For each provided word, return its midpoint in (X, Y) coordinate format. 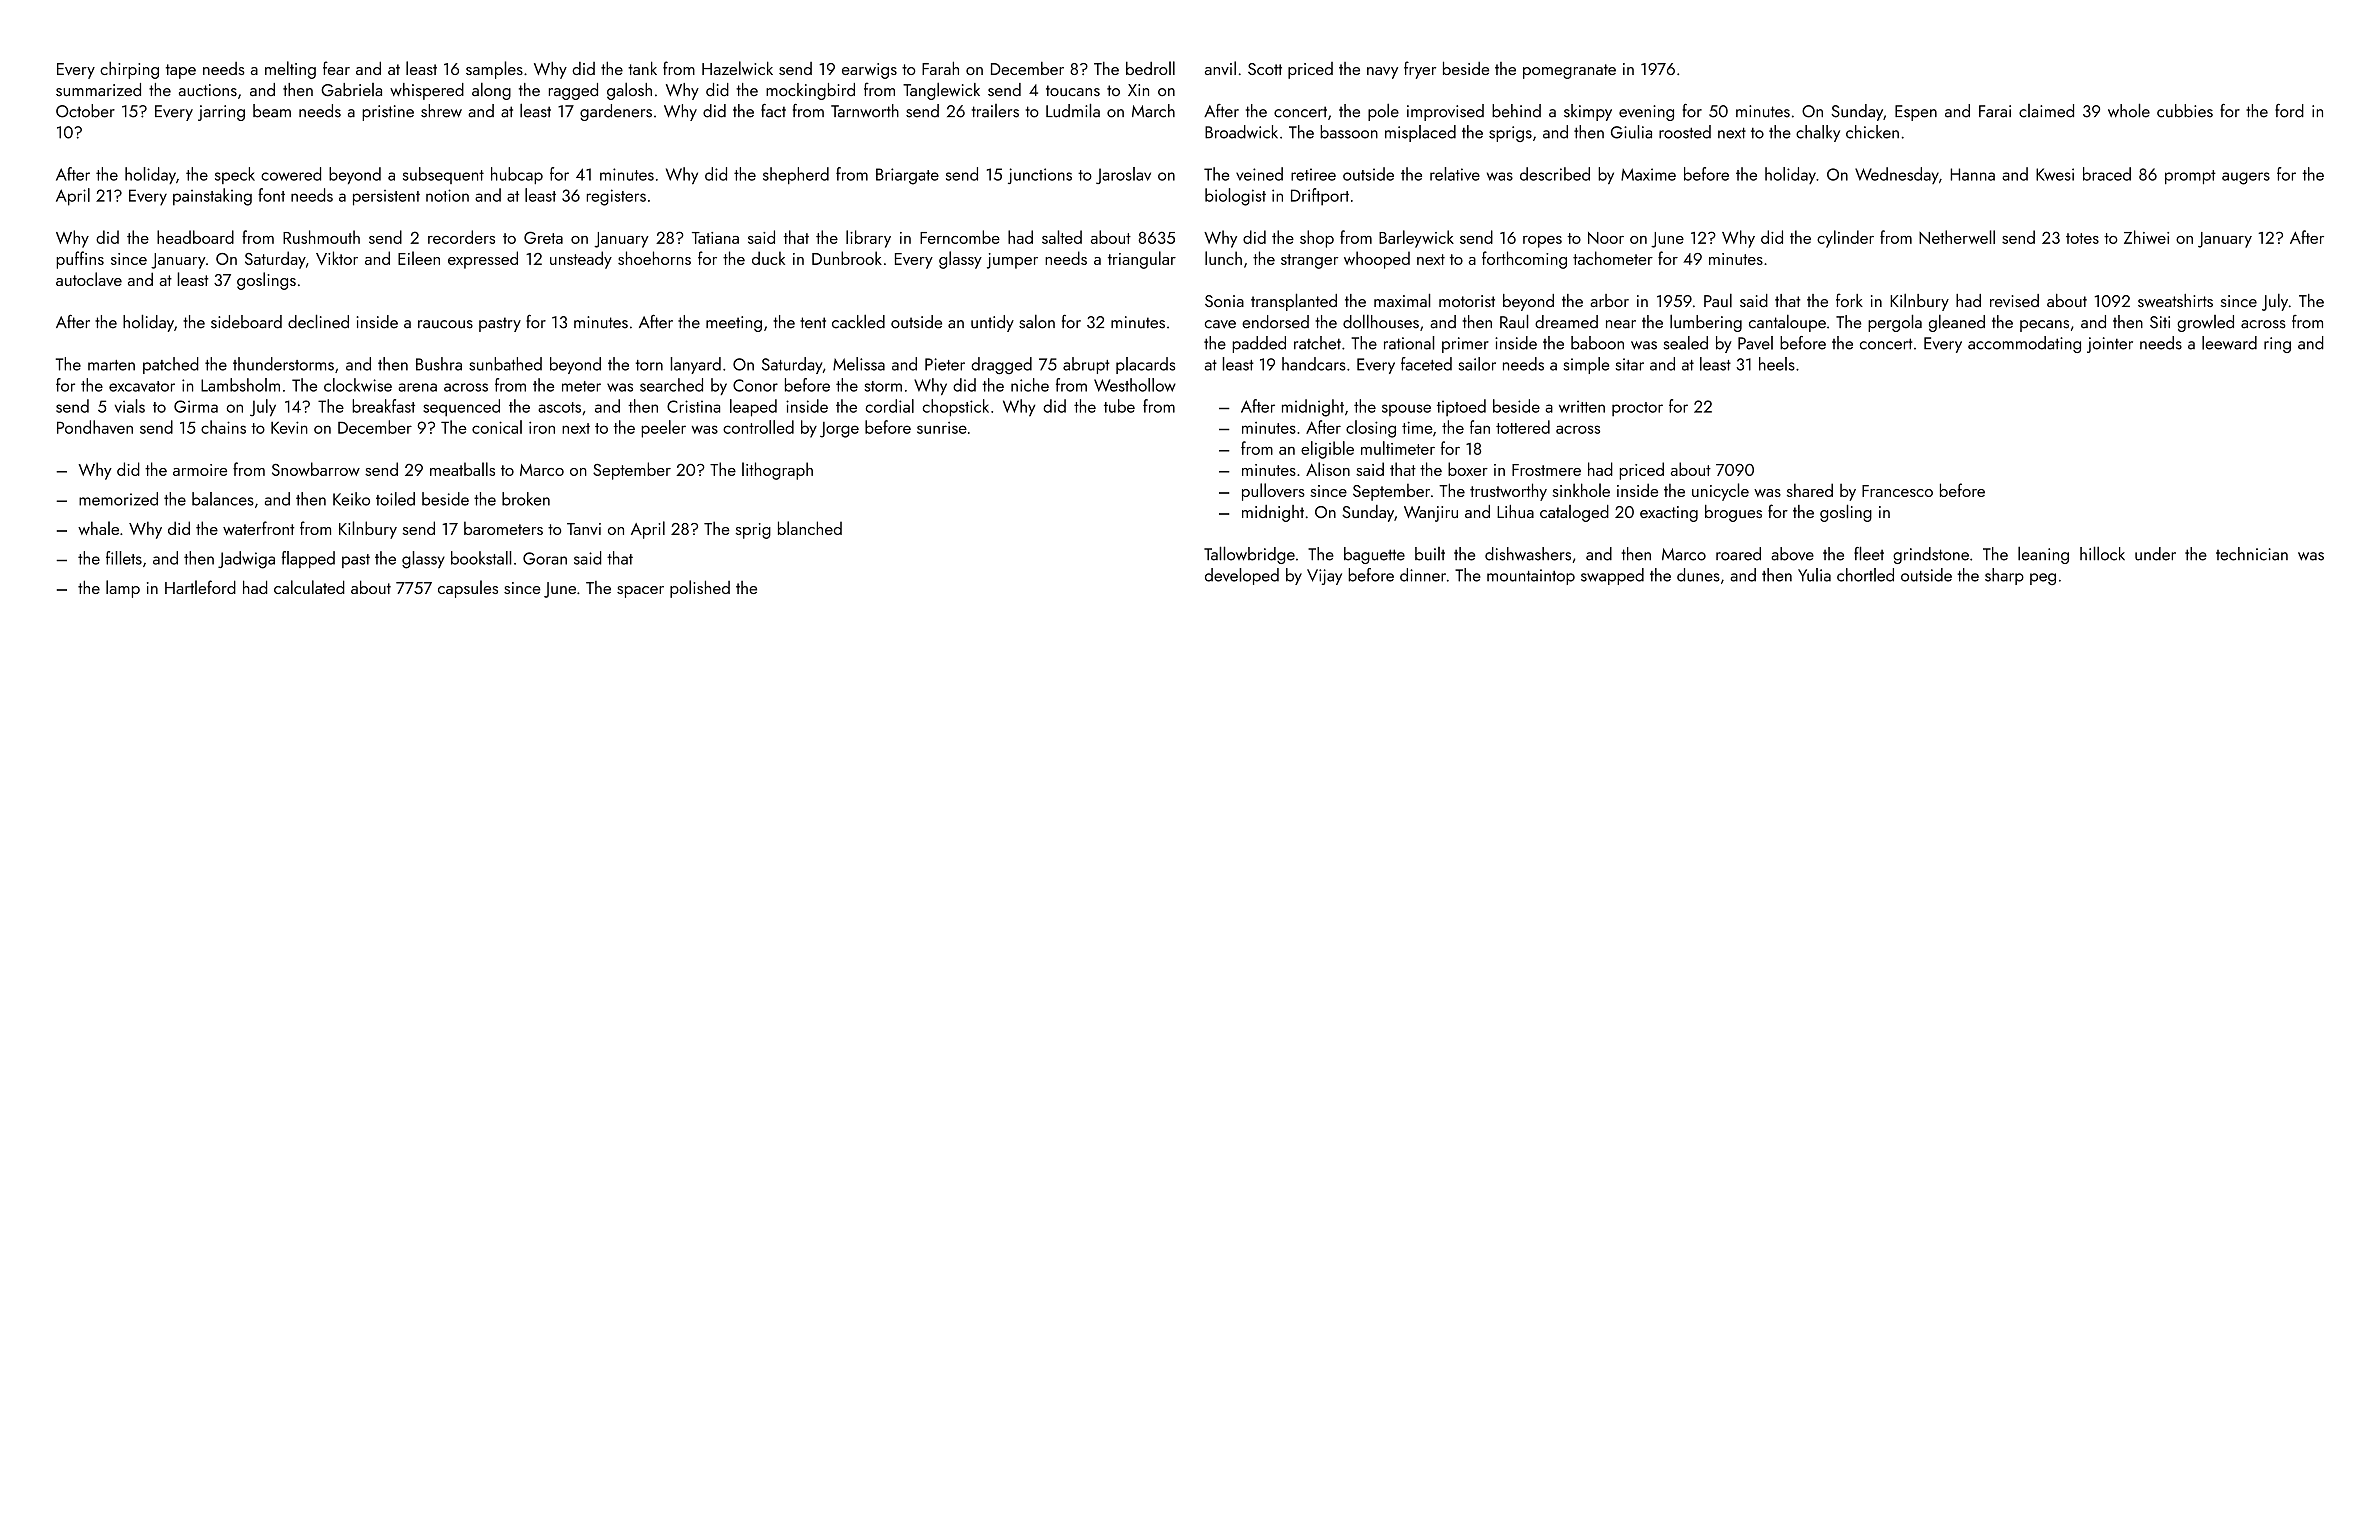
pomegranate (1569, 71)
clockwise (358, 385)
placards (1145, 365)
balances (223, 499)
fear (336, 68)
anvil (1220, 68)
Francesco (1897, 491)
